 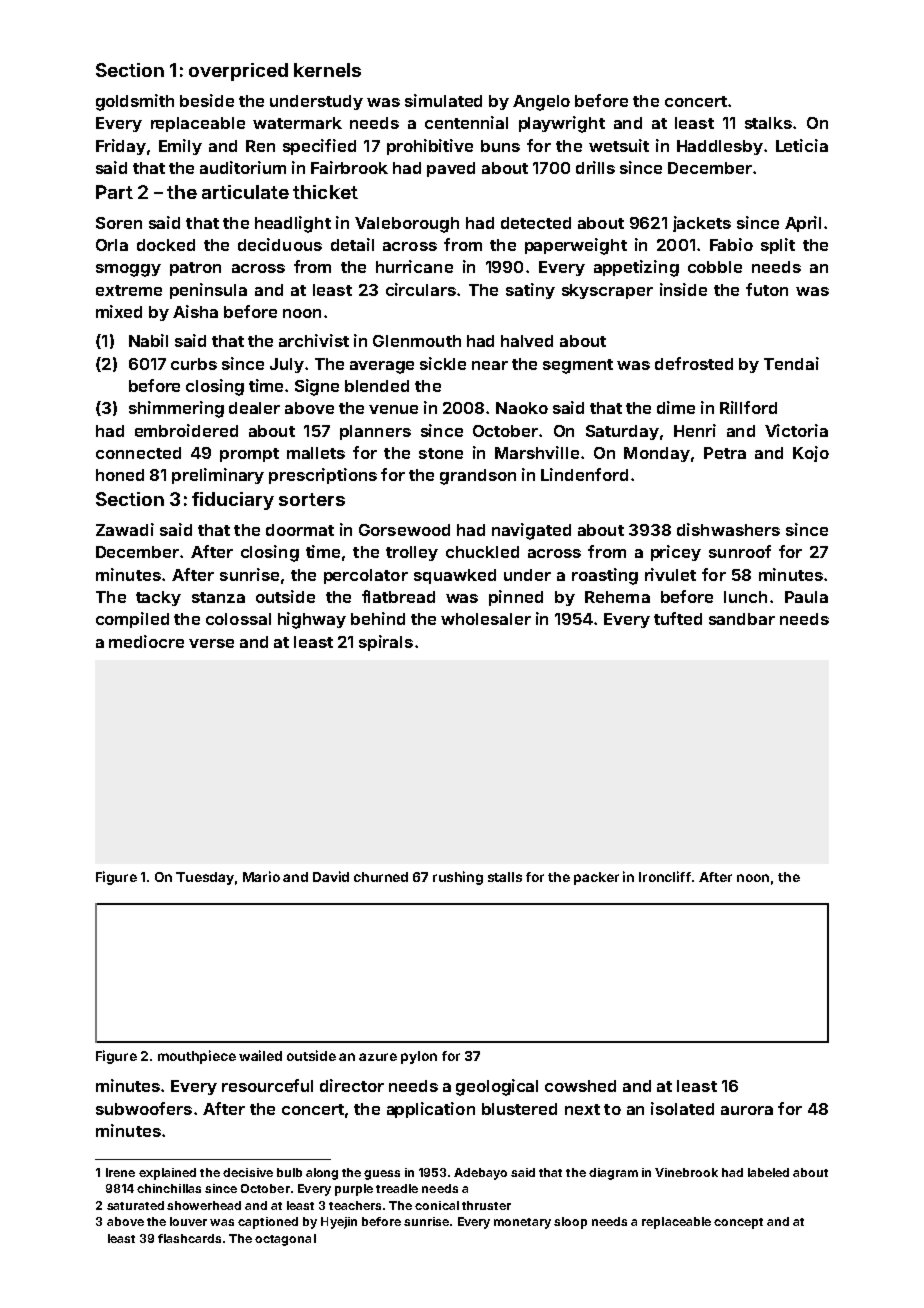 I want to click on highway, so click(x=312, y=620).
